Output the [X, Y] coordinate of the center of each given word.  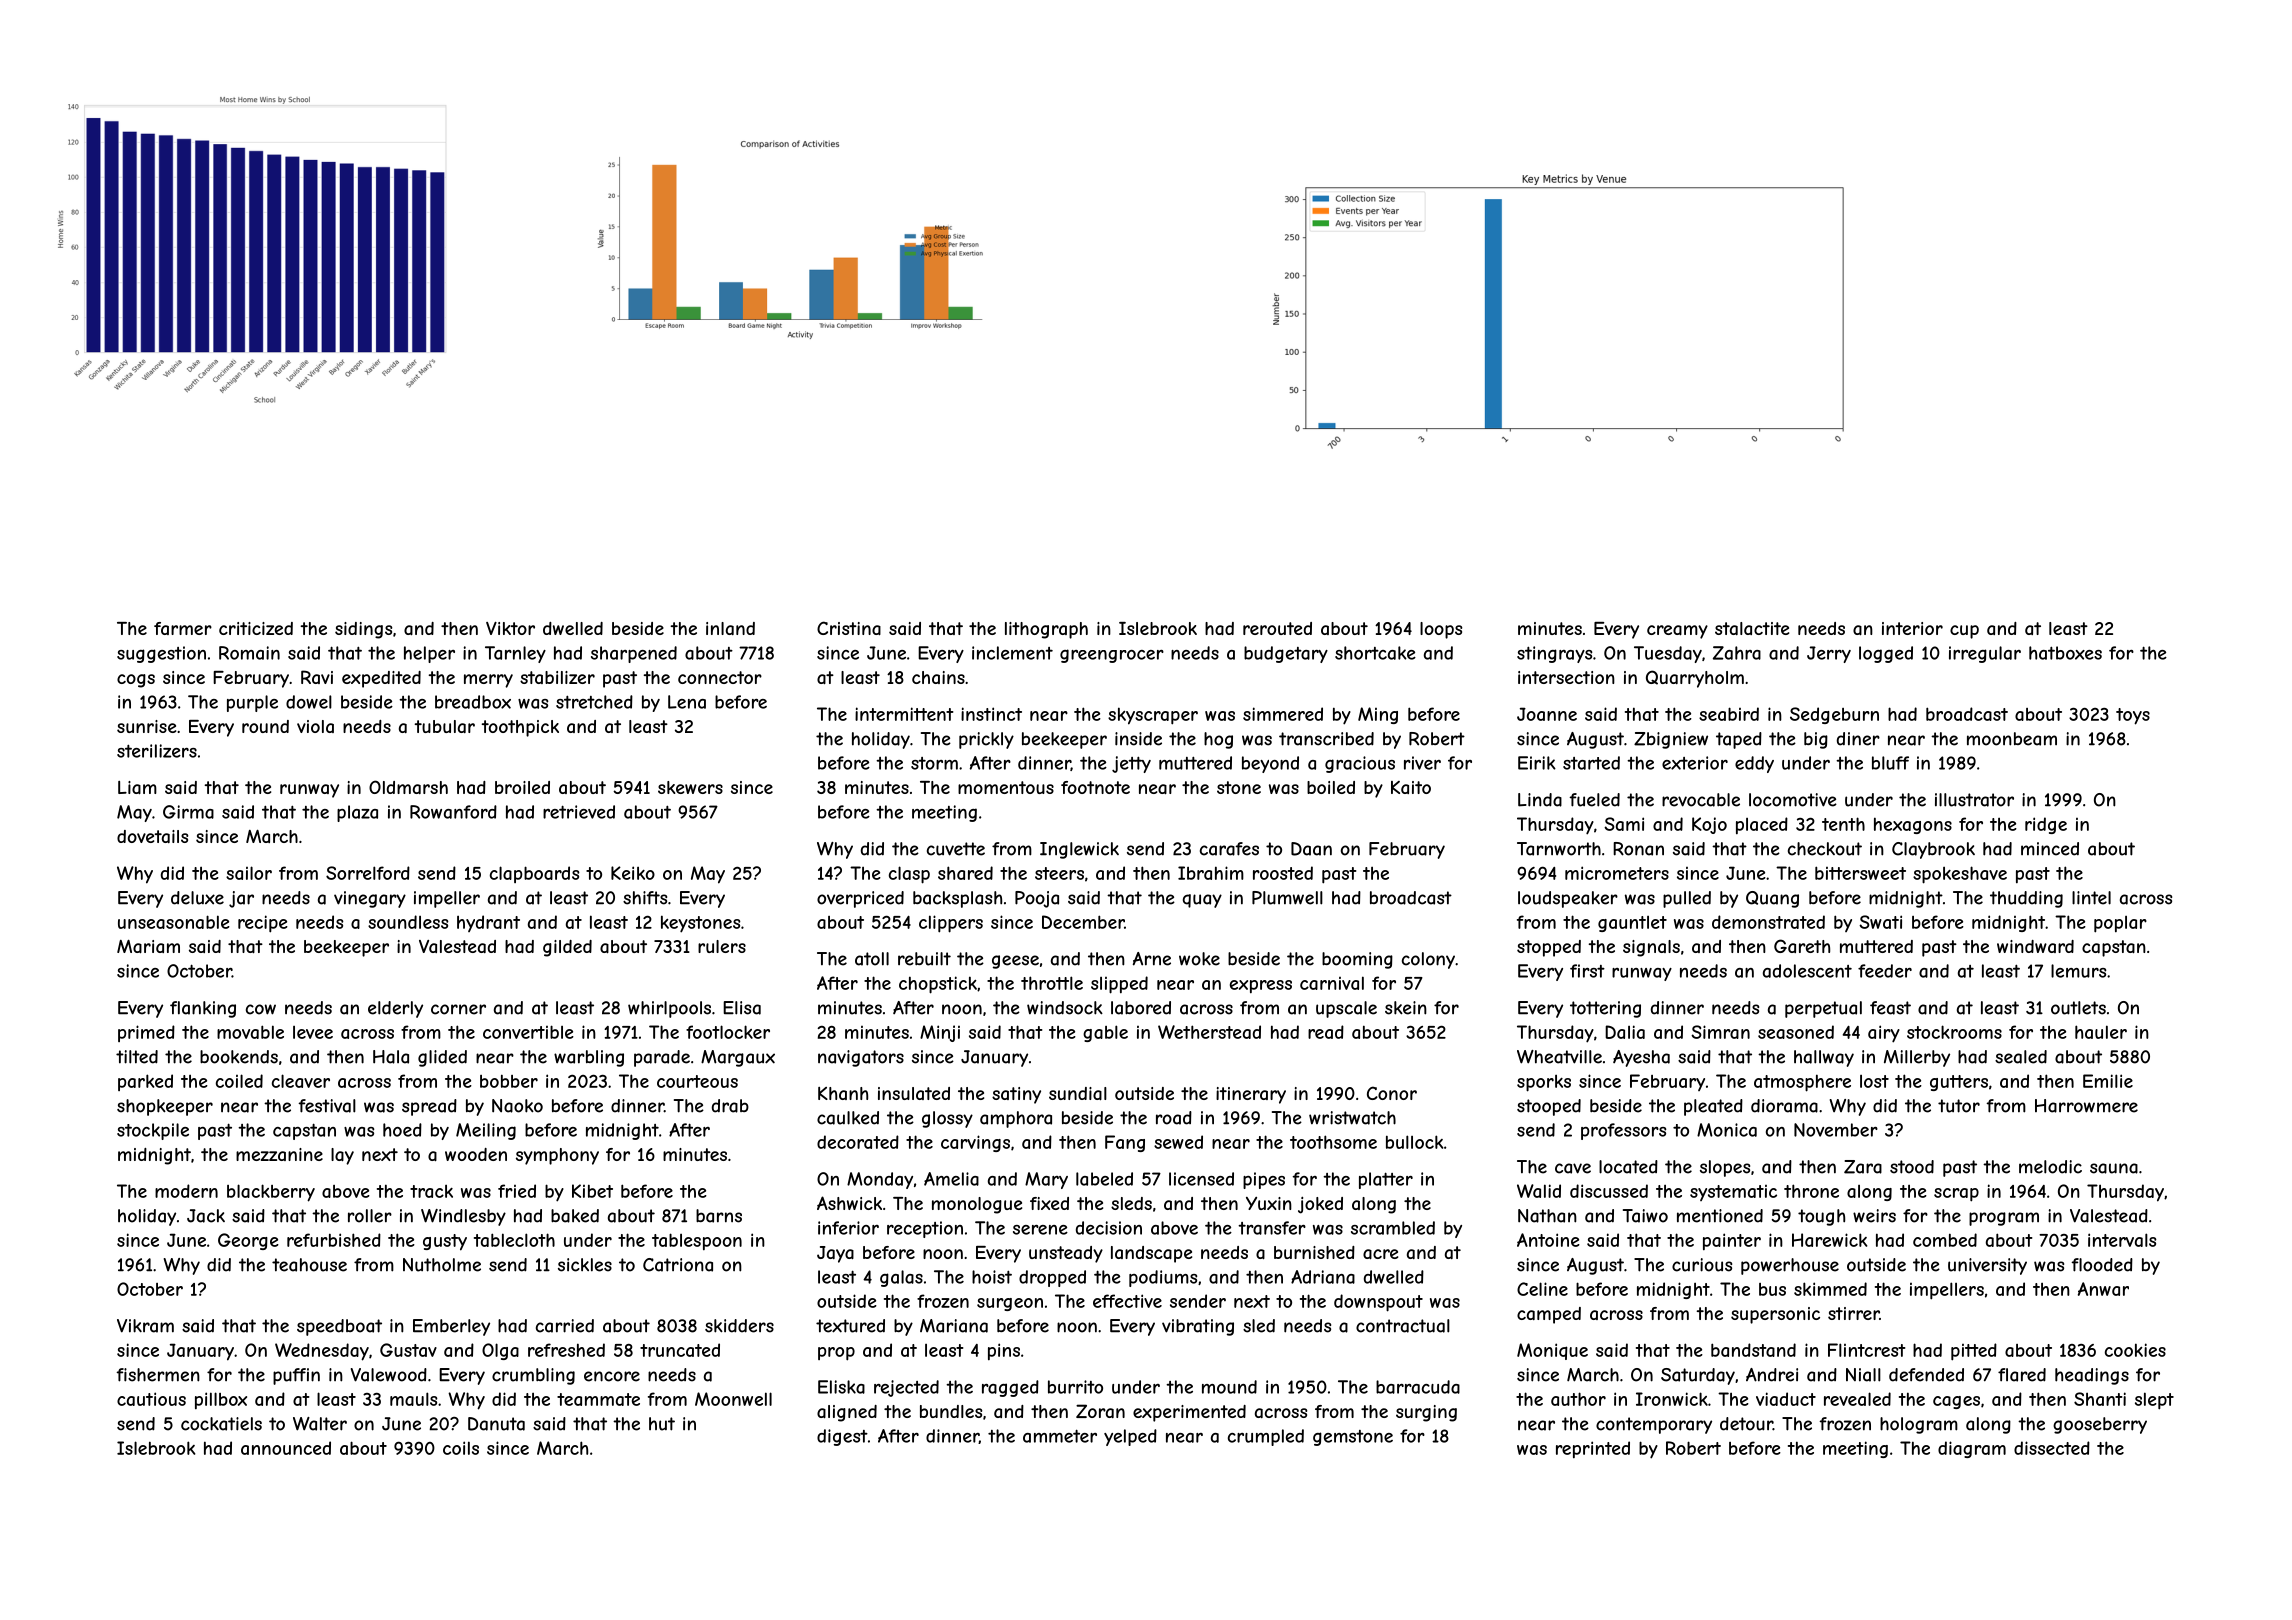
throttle [1052, 983]
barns [719, 1216]
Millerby [1917, 1058]
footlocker [728, 1032]
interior [1912, 628]
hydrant [488, 923]
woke [1199, 959]
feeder [1885, 971]
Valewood [389, 1375]
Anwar [2103, 1289]
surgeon [1010, 1304]
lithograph [1046, 630]
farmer [183, 628]
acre [1380, 1254]
